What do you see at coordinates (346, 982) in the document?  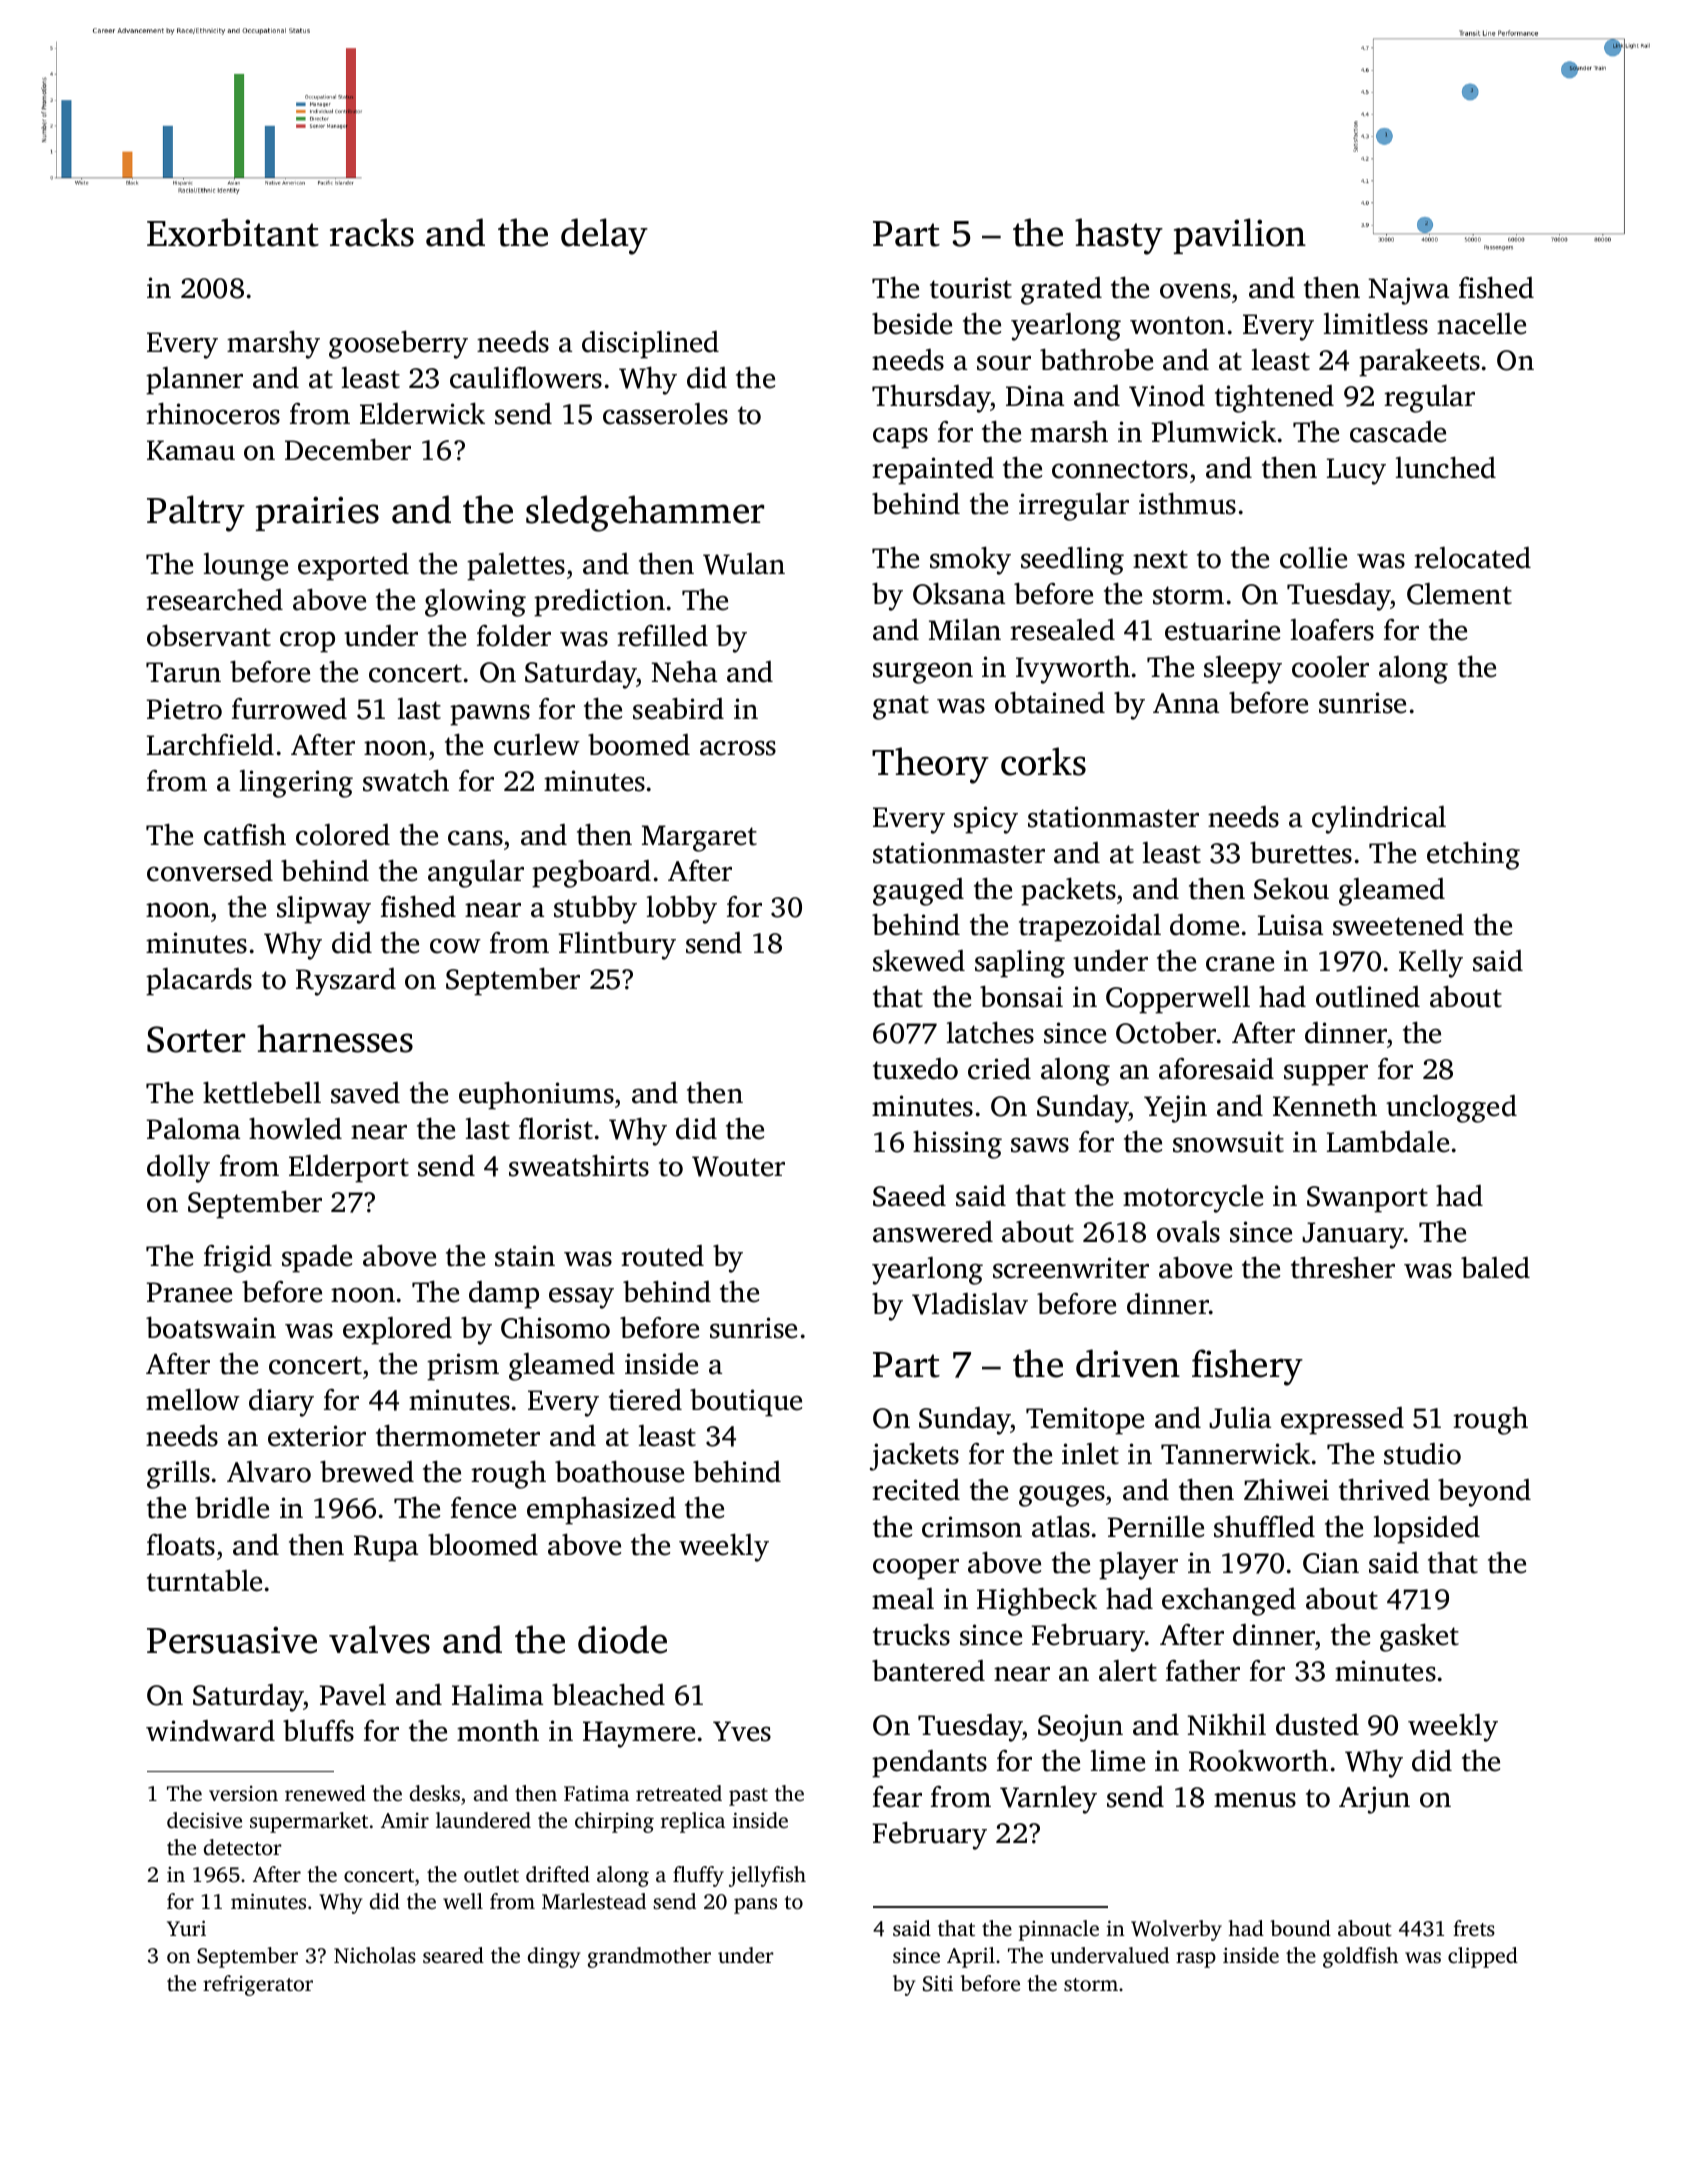 I see `Ryszard` at bounding box center [346, 982].
